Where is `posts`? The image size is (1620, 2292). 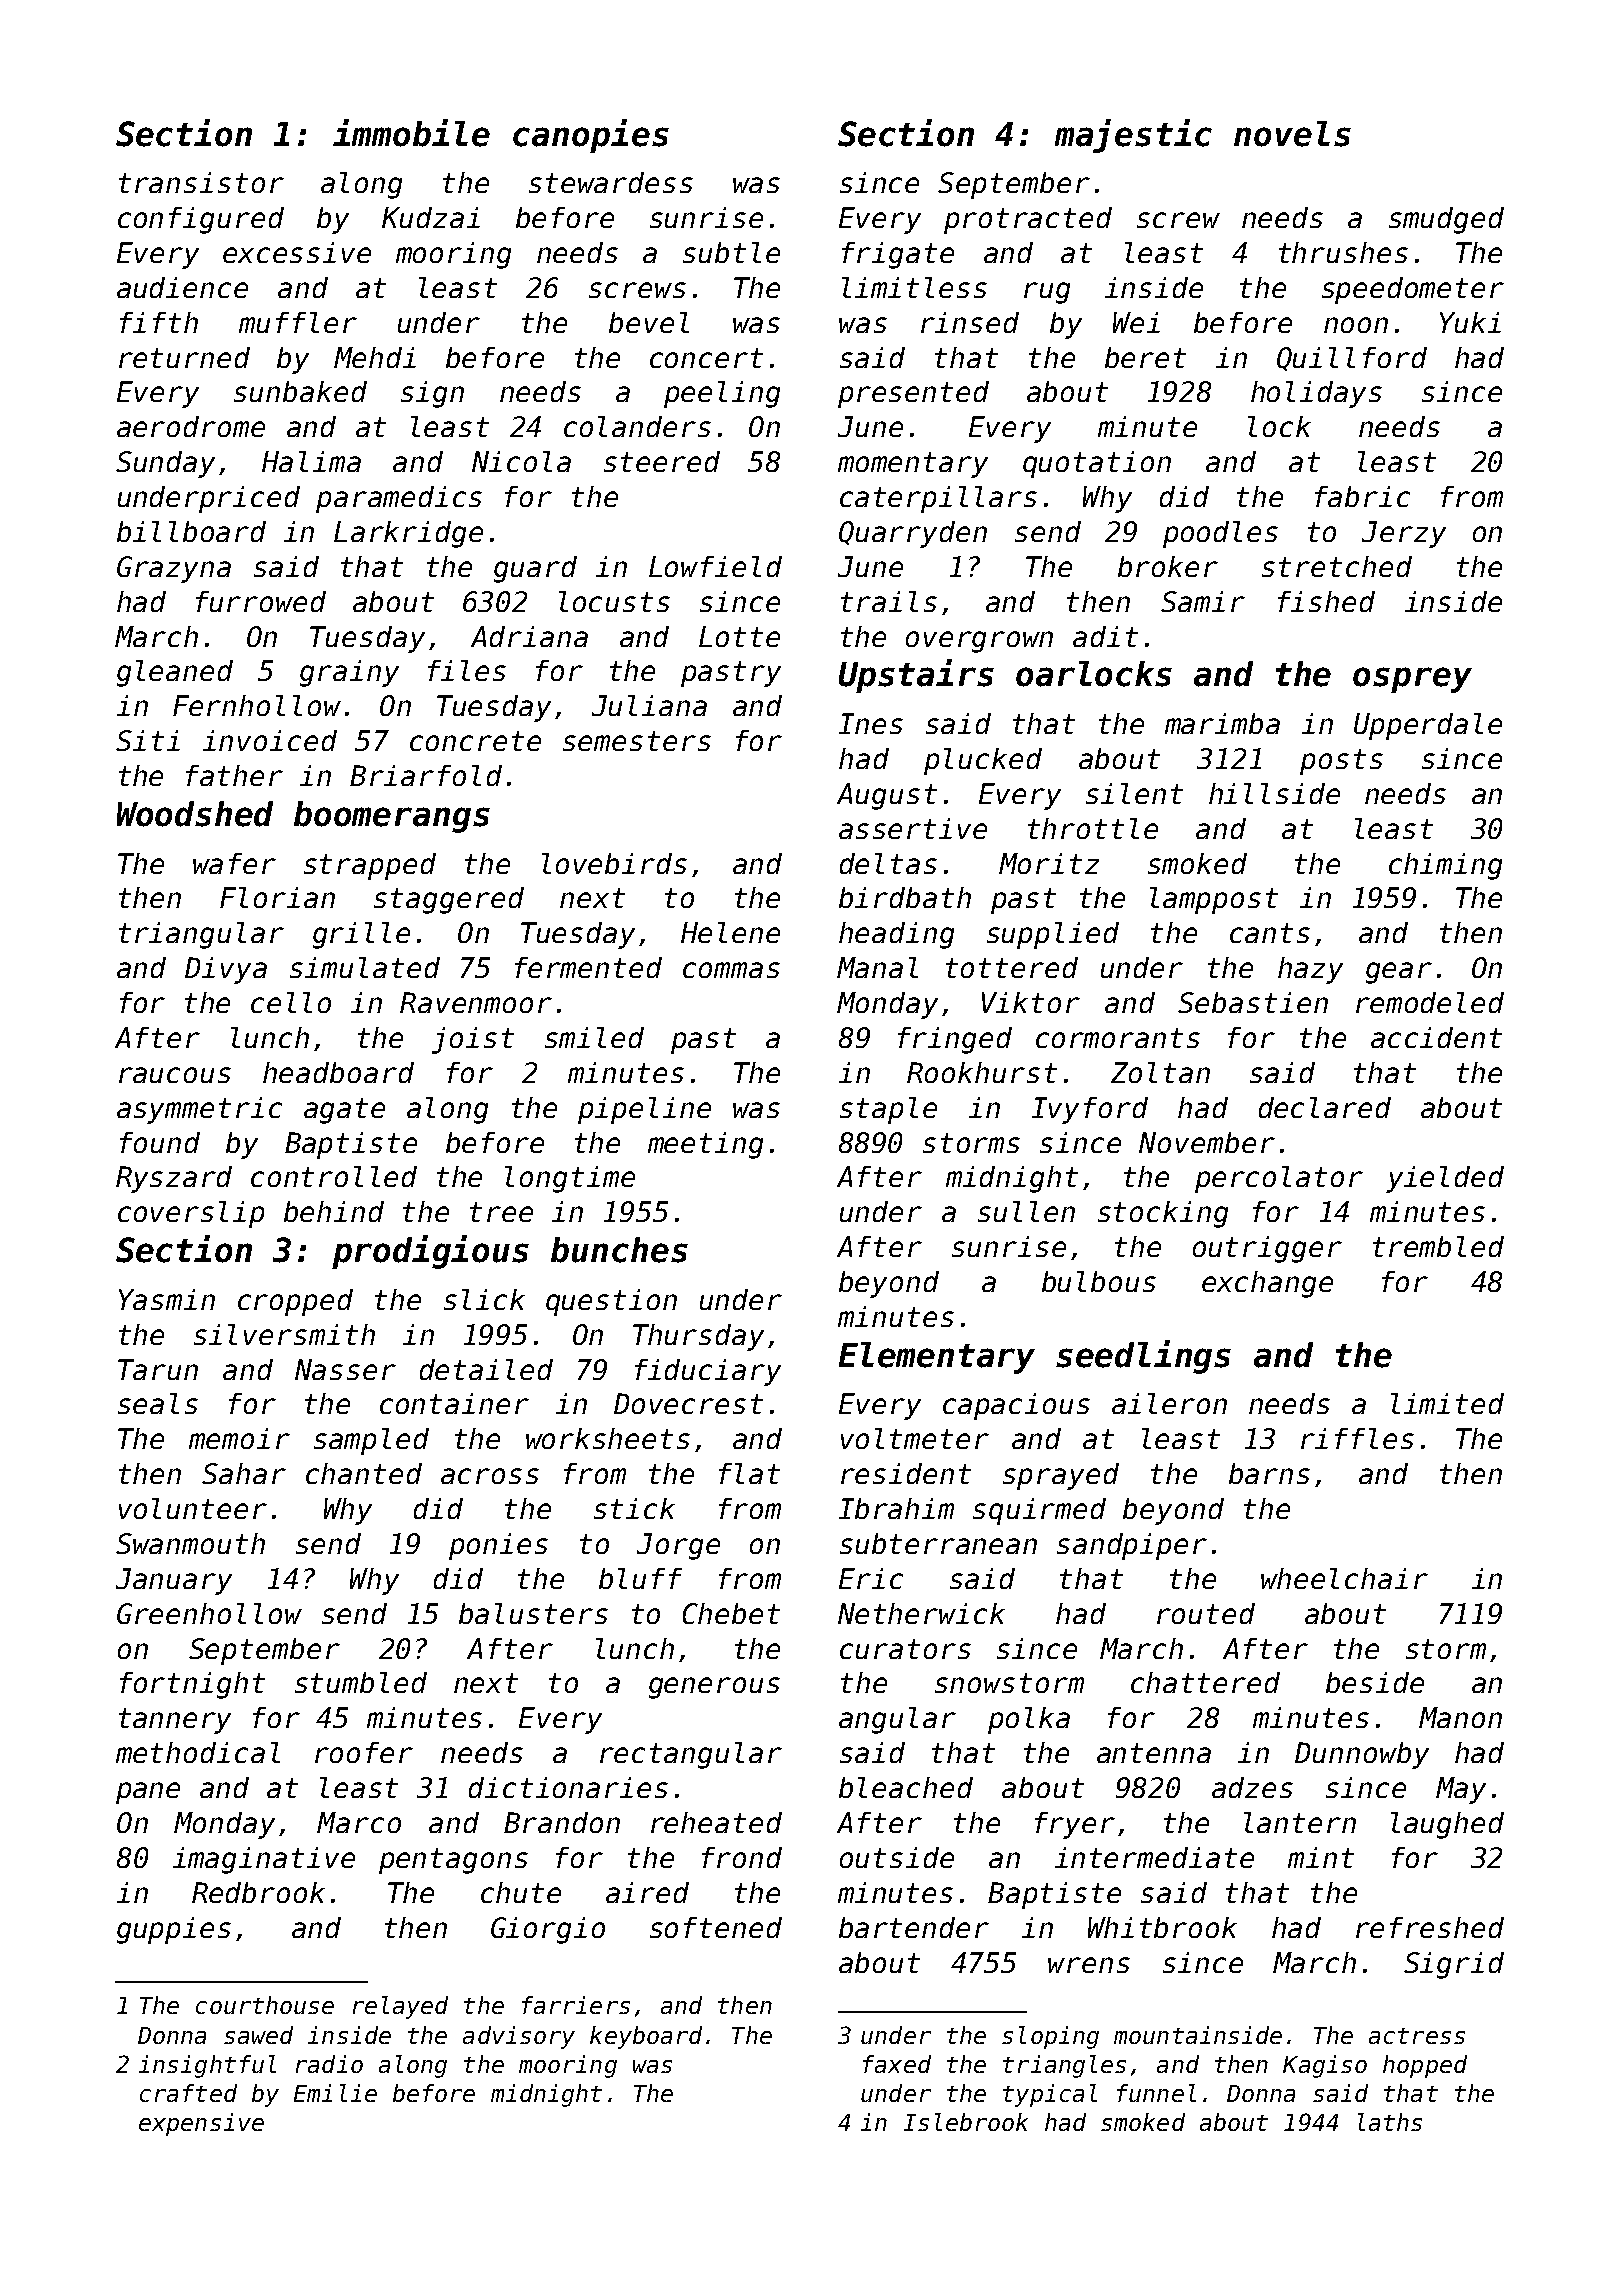
posts is located at coordinates (1341, 762).
